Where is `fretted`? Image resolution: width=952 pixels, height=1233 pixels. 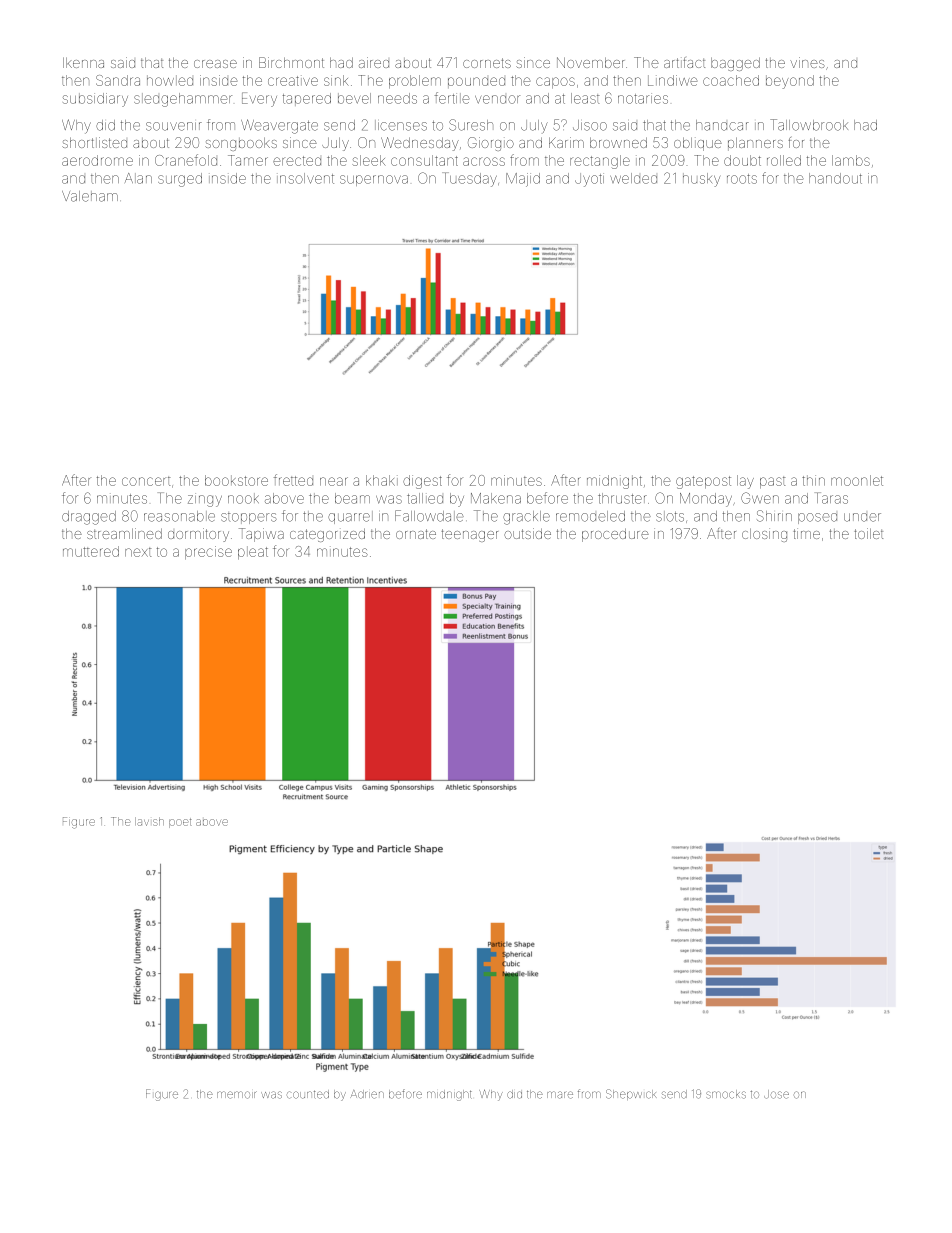
fretted is located at coordinates (293, 480).
